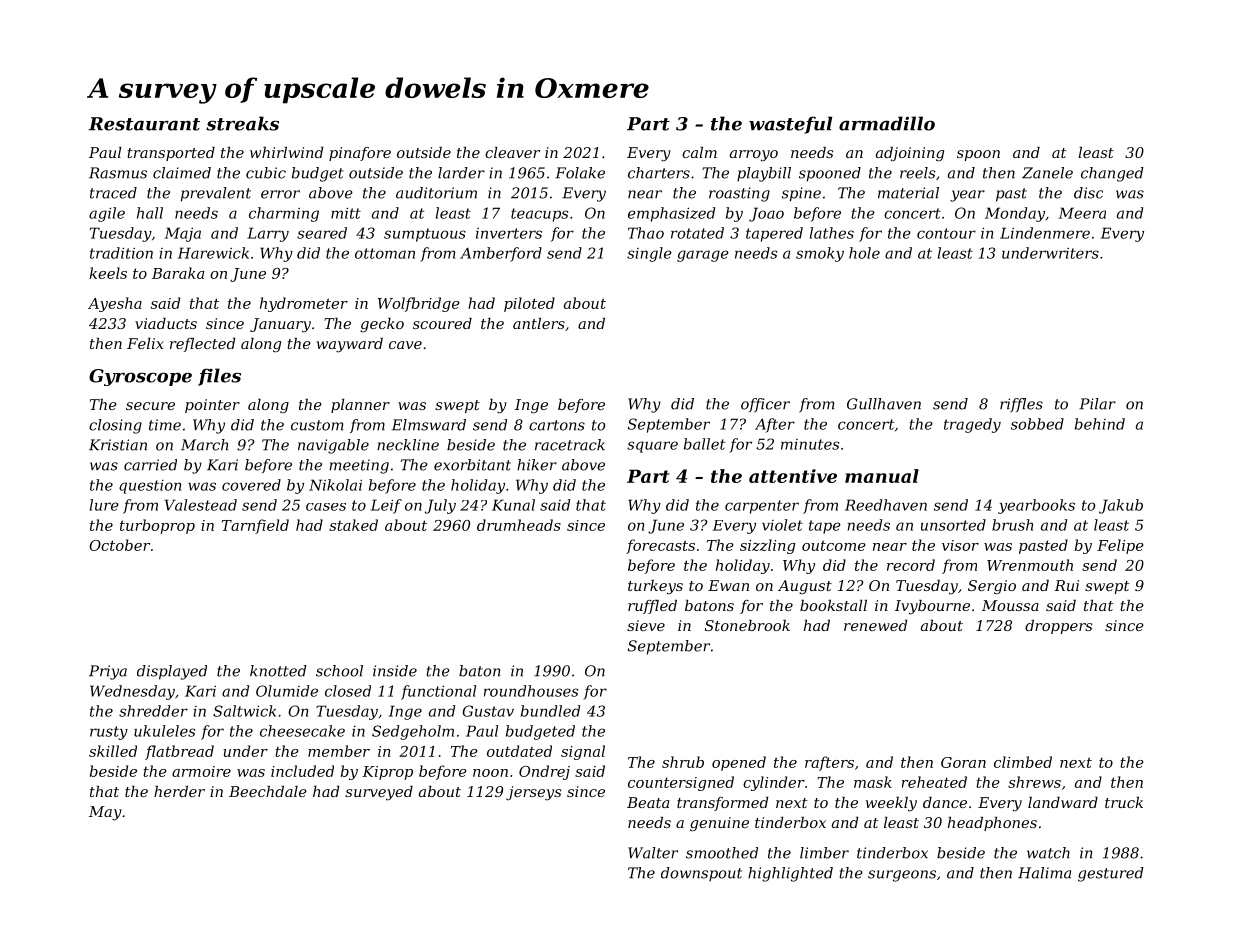 The image size is (1233, 952). Describe the element at coordinates (1097, 404) in the document. I see `Pilar` at that location.
